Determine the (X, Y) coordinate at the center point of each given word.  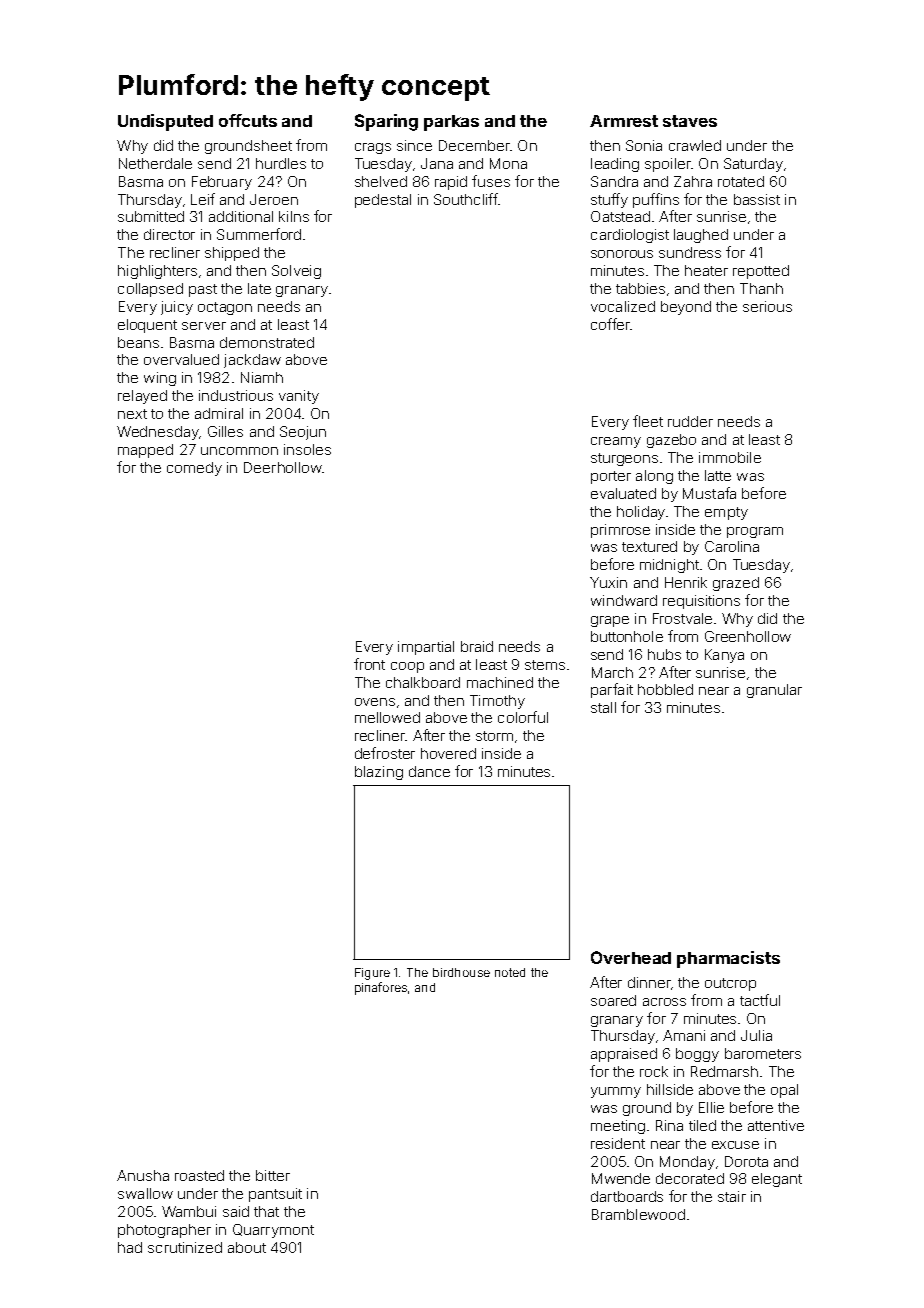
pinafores (381, 988)
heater (706, 270)
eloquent (147, 326)
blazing (379, 773)
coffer (610, 324)
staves (690, 121)
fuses (491, 181)
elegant (777, 1180)
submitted (151, 216)
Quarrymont (273, 1231)
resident (618, 1143)
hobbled (665, 689)
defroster (385, 753)
